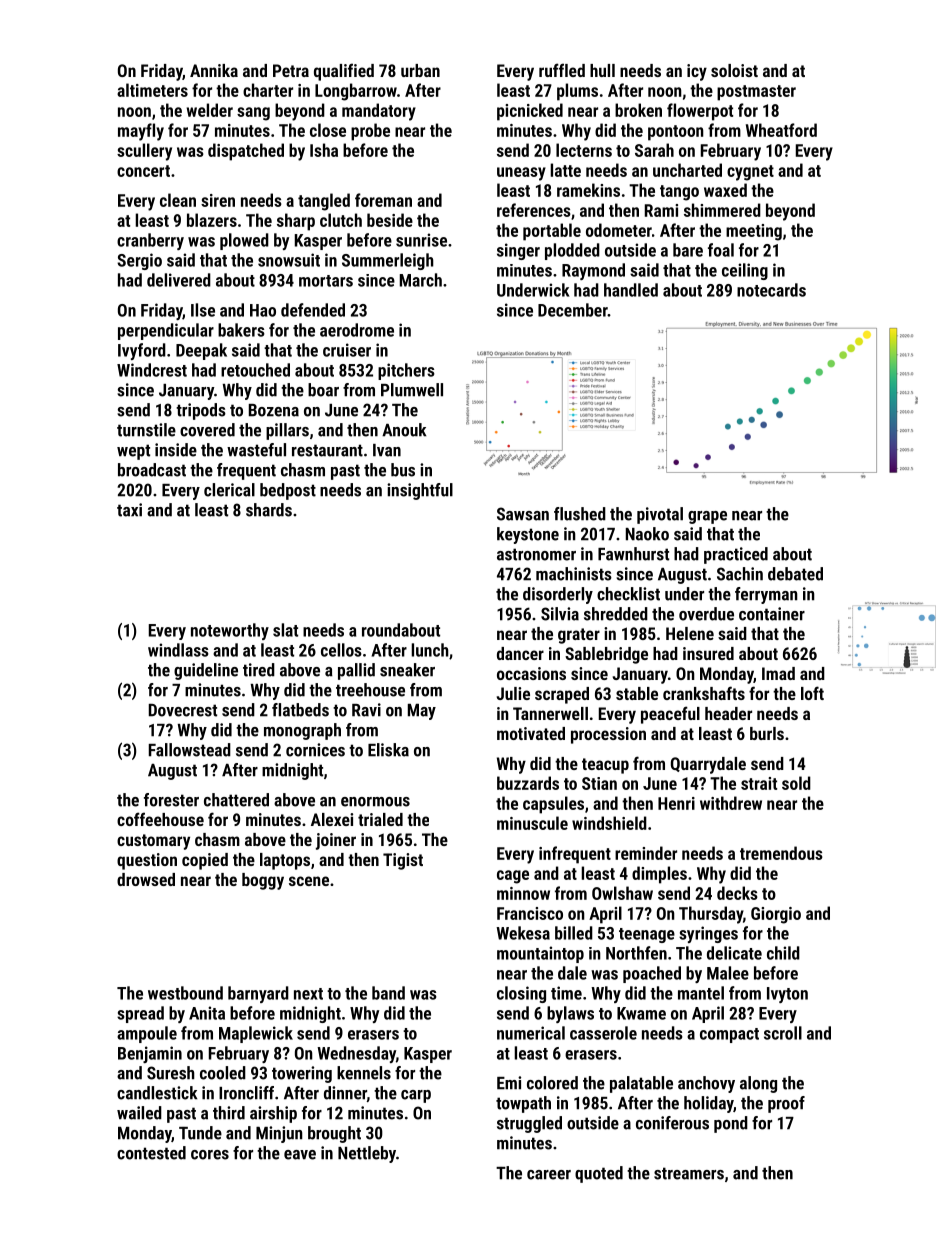  Describe the element at coordinates (140, 1014) in the page. I see `spread` at that location.
